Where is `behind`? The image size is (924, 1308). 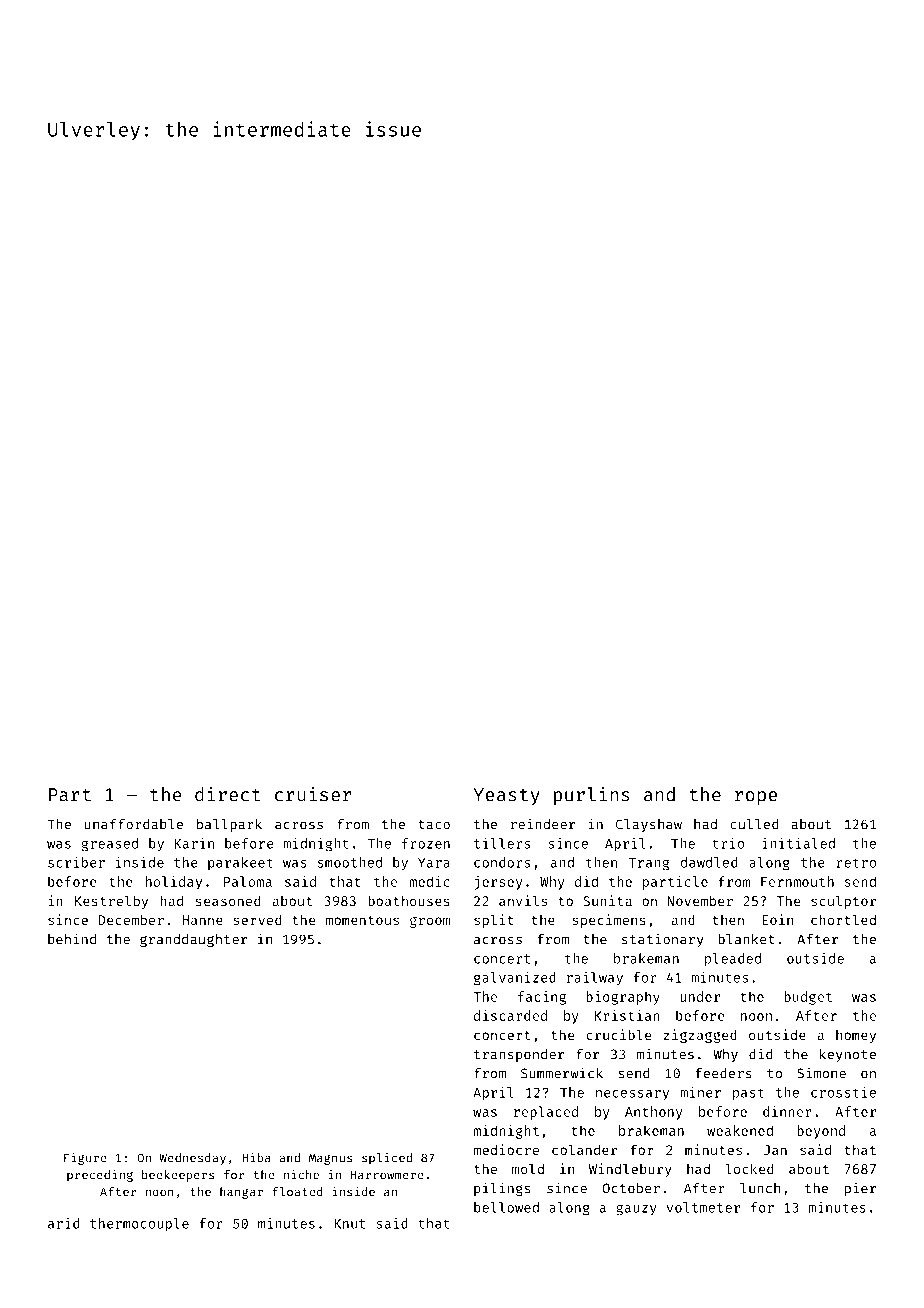 behind is located at coordinates (72, 939).
